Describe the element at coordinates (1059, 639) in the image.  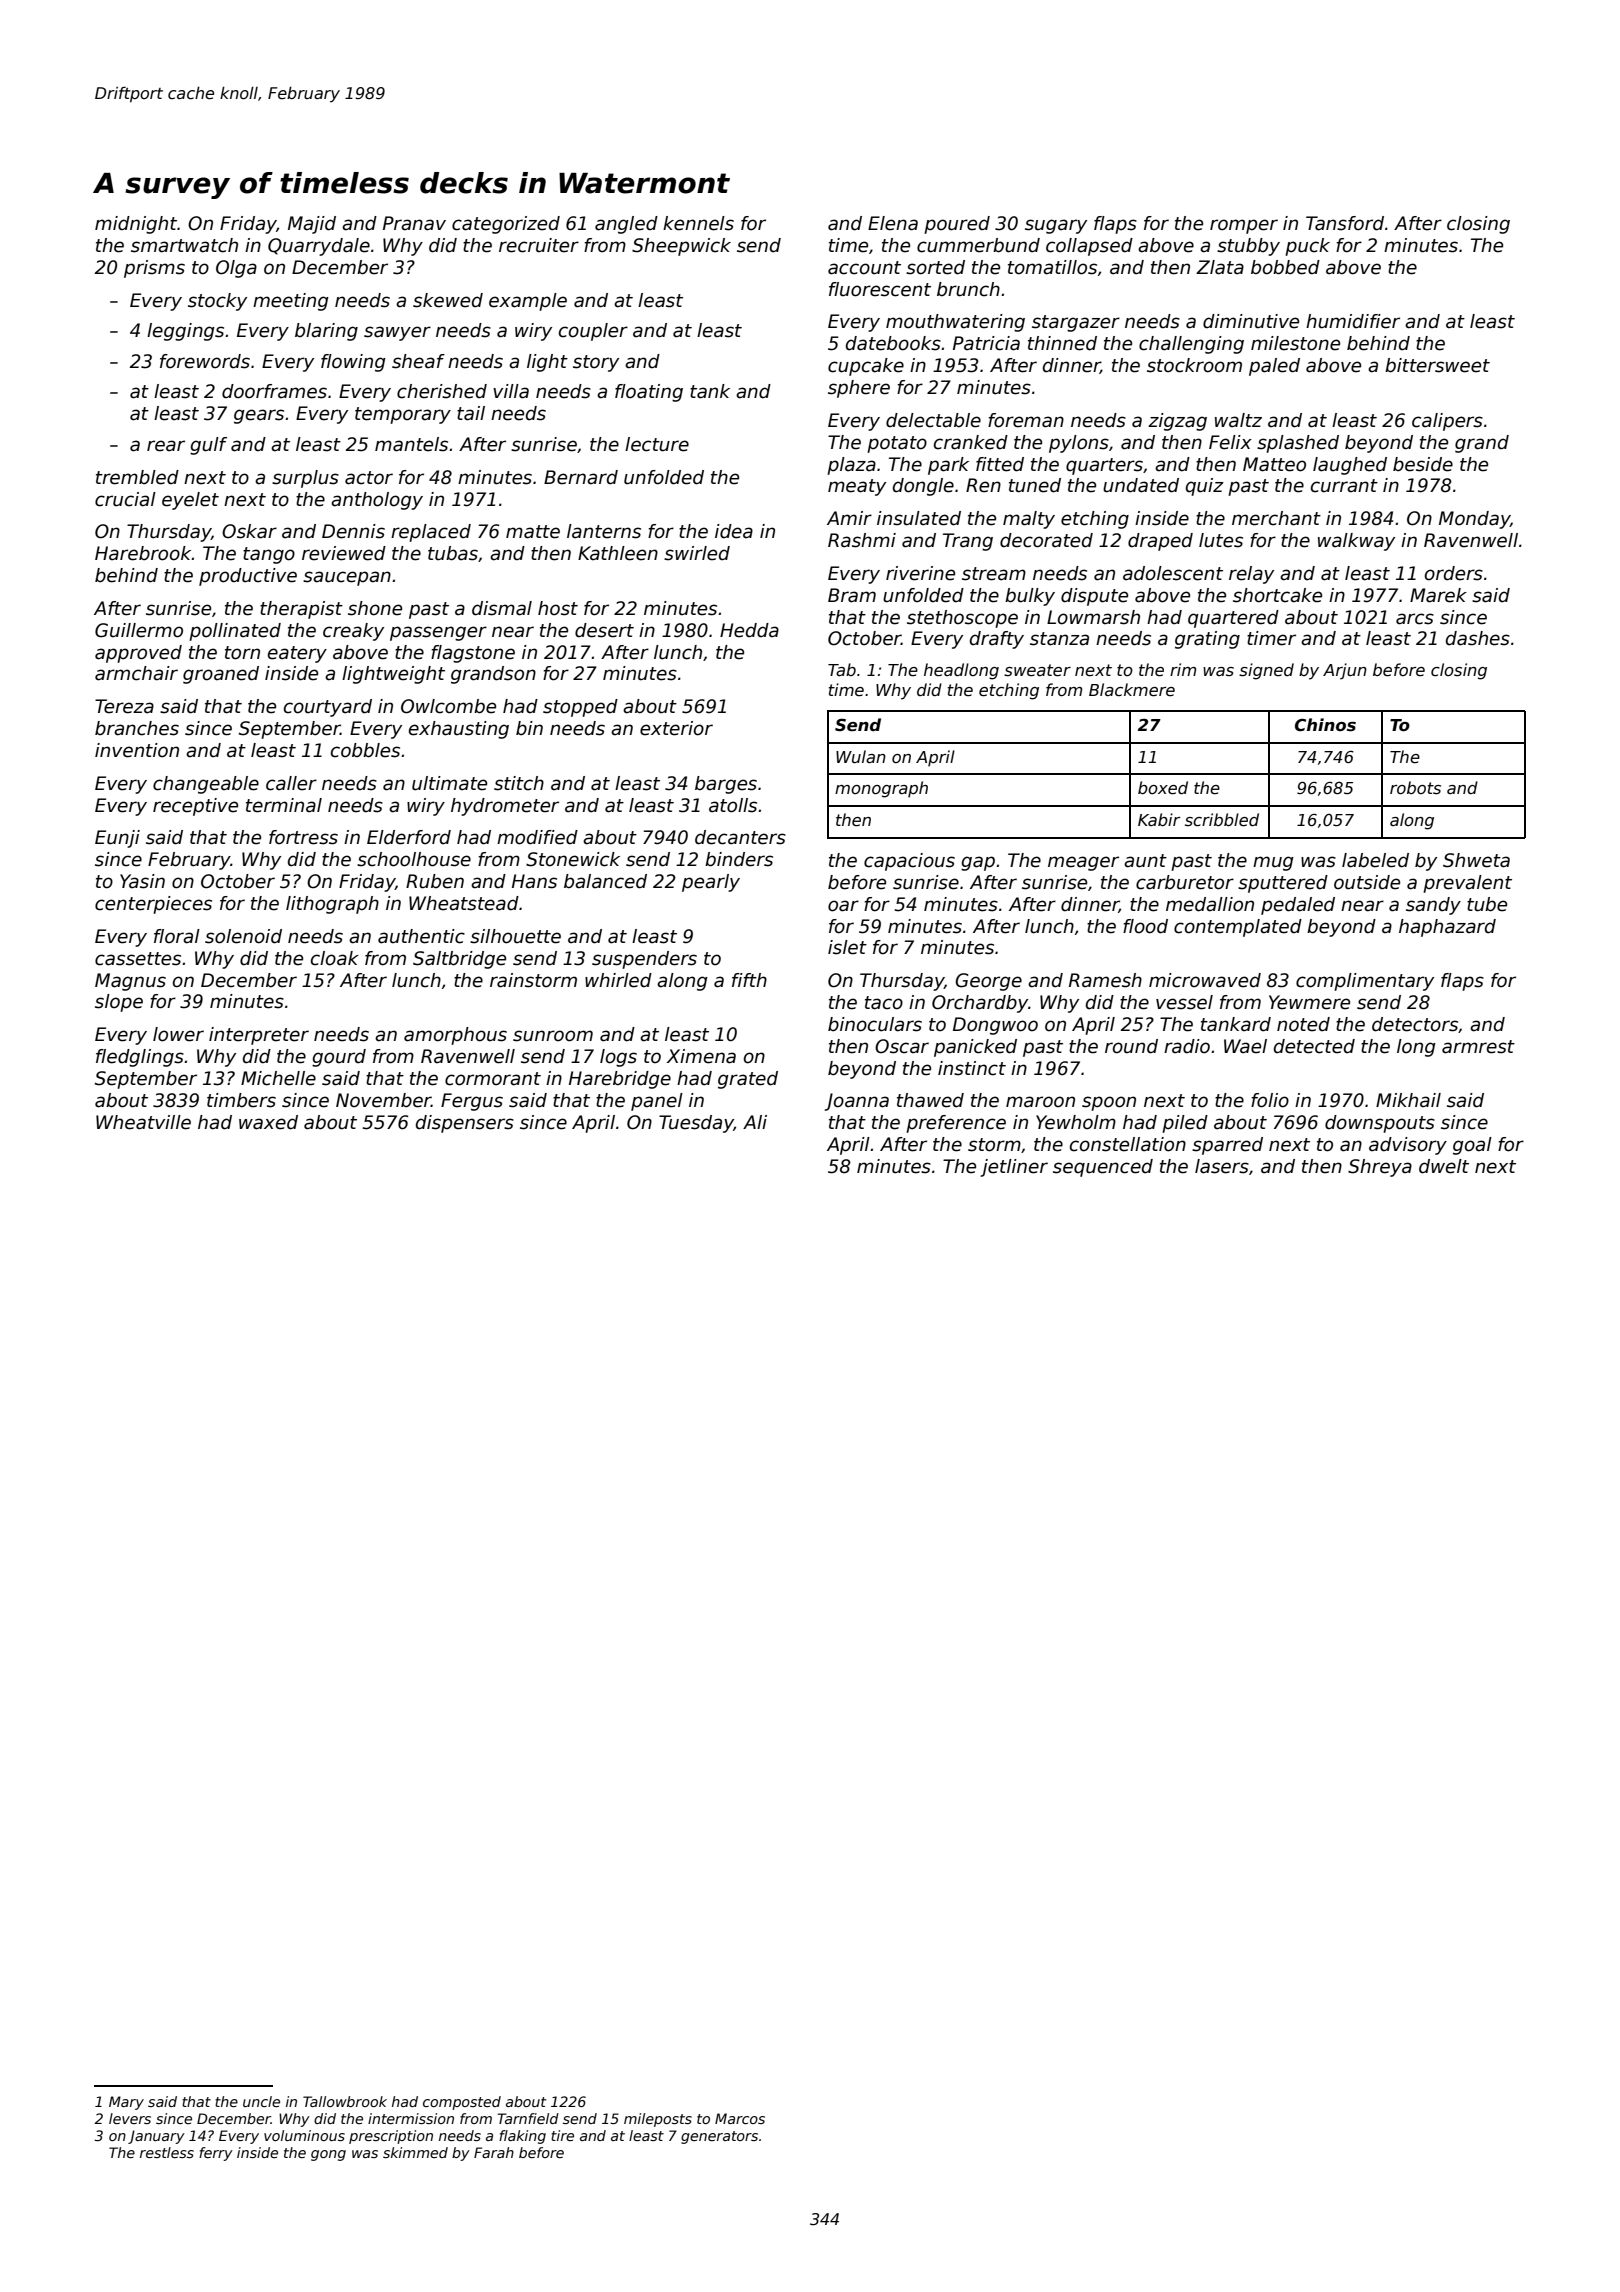
I see `stanza` at that location.
